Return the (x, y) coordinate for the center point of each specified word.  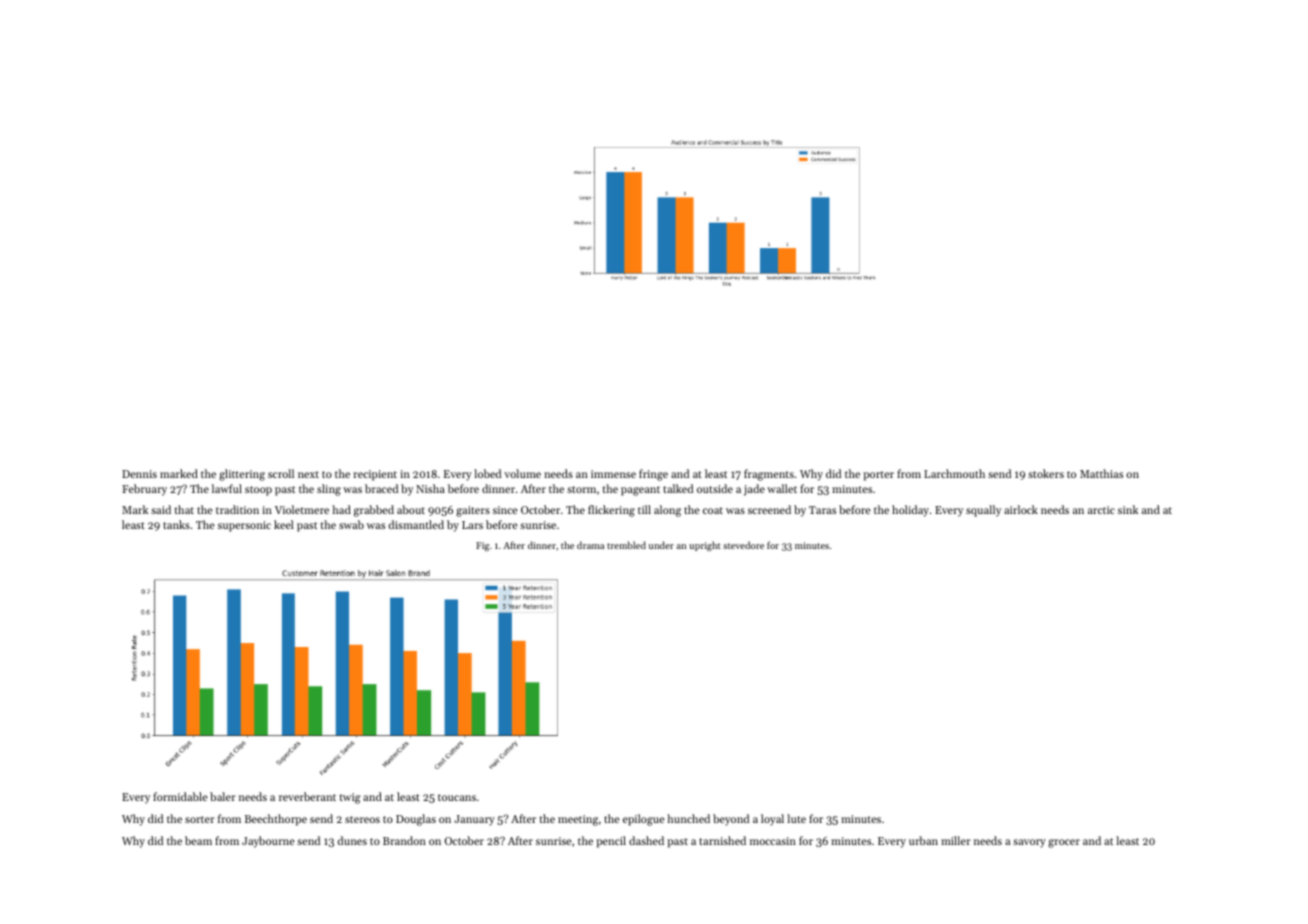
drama (590, 545)
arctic (1101, 510)
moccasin (773, 841)
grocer (1064, 843)
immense (613, 474)
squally (983, 511)
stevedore (743, 545)
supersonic (244, 526)
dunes (352, 840)
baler (223, 796)
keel (284, 524)
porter (878, 476)
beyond (731, 820)
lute (796, 818)
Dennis (139, 474)
